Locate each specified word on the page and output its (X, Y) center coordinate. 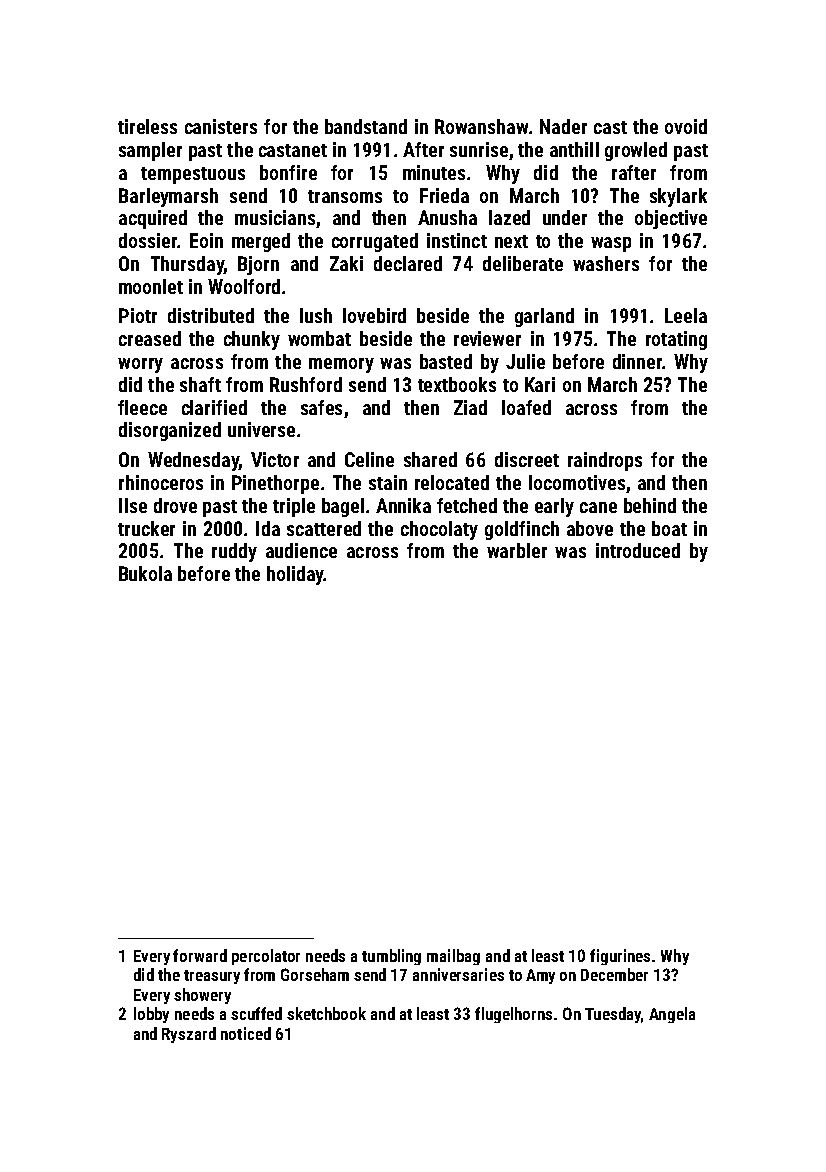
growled (636, 151)
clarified (214, 407)
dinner (637, 361)
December (614, 974)
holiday (295, 575)
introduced (638, 550)
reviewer (487, 338)
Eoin (206, 240)
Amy (540, 976)
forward (200, 955)
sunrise (479, 149)
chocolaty (439, 530)
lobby (151, 1015)
